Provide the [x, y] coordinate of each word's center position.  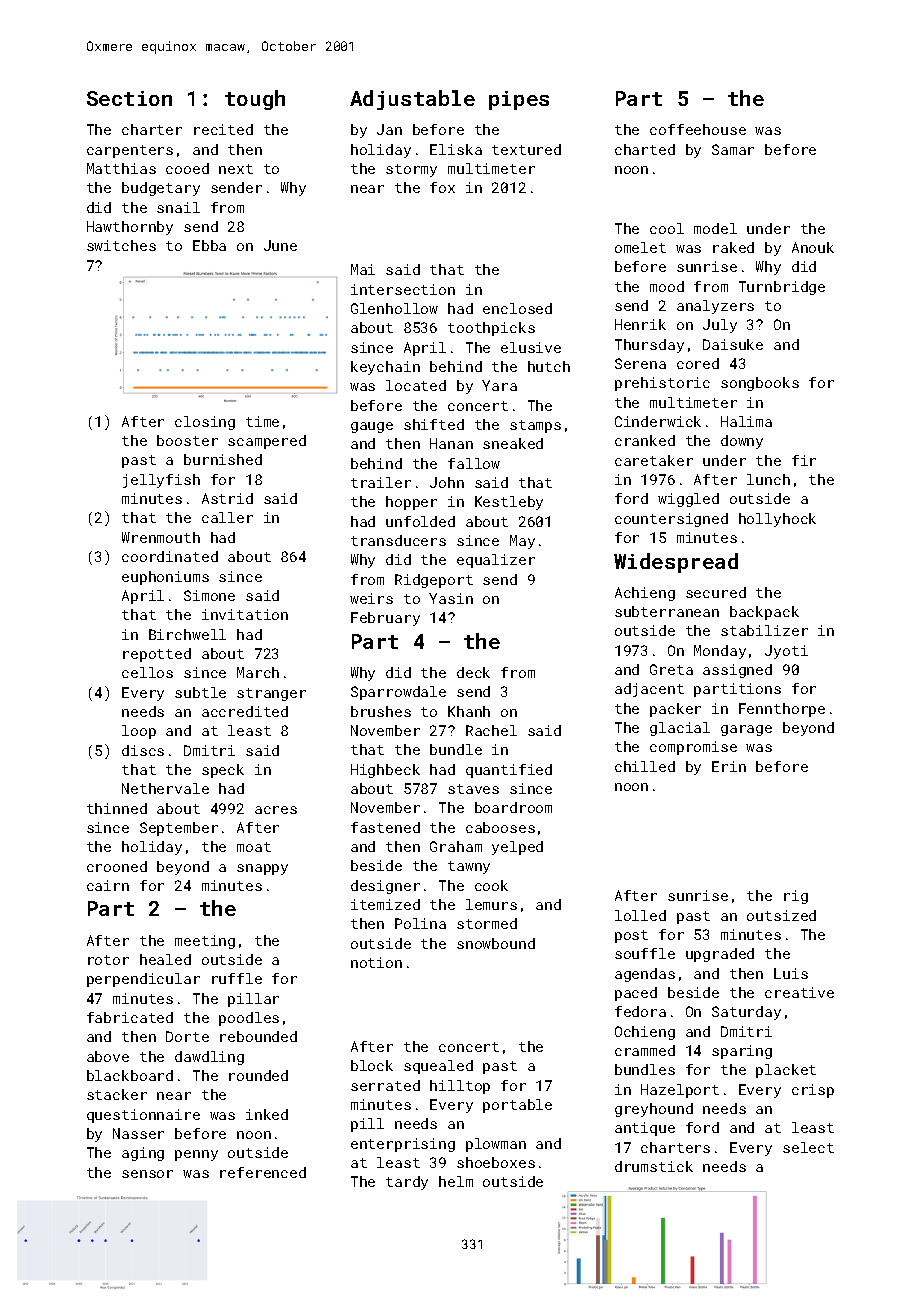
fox [442, 187]
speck [223, 771]
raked [733, 247]
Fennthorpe [782, 710]
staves [473, 789]
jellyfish [161, 481]
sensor [147, 1174]
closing [205, 423]
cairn [108, 885]
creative [799, 992]
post [631, 936]
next [236, 169]
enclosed [517, 308]
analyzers [715, 307]
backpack [764, 613]
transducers [398, 540]
